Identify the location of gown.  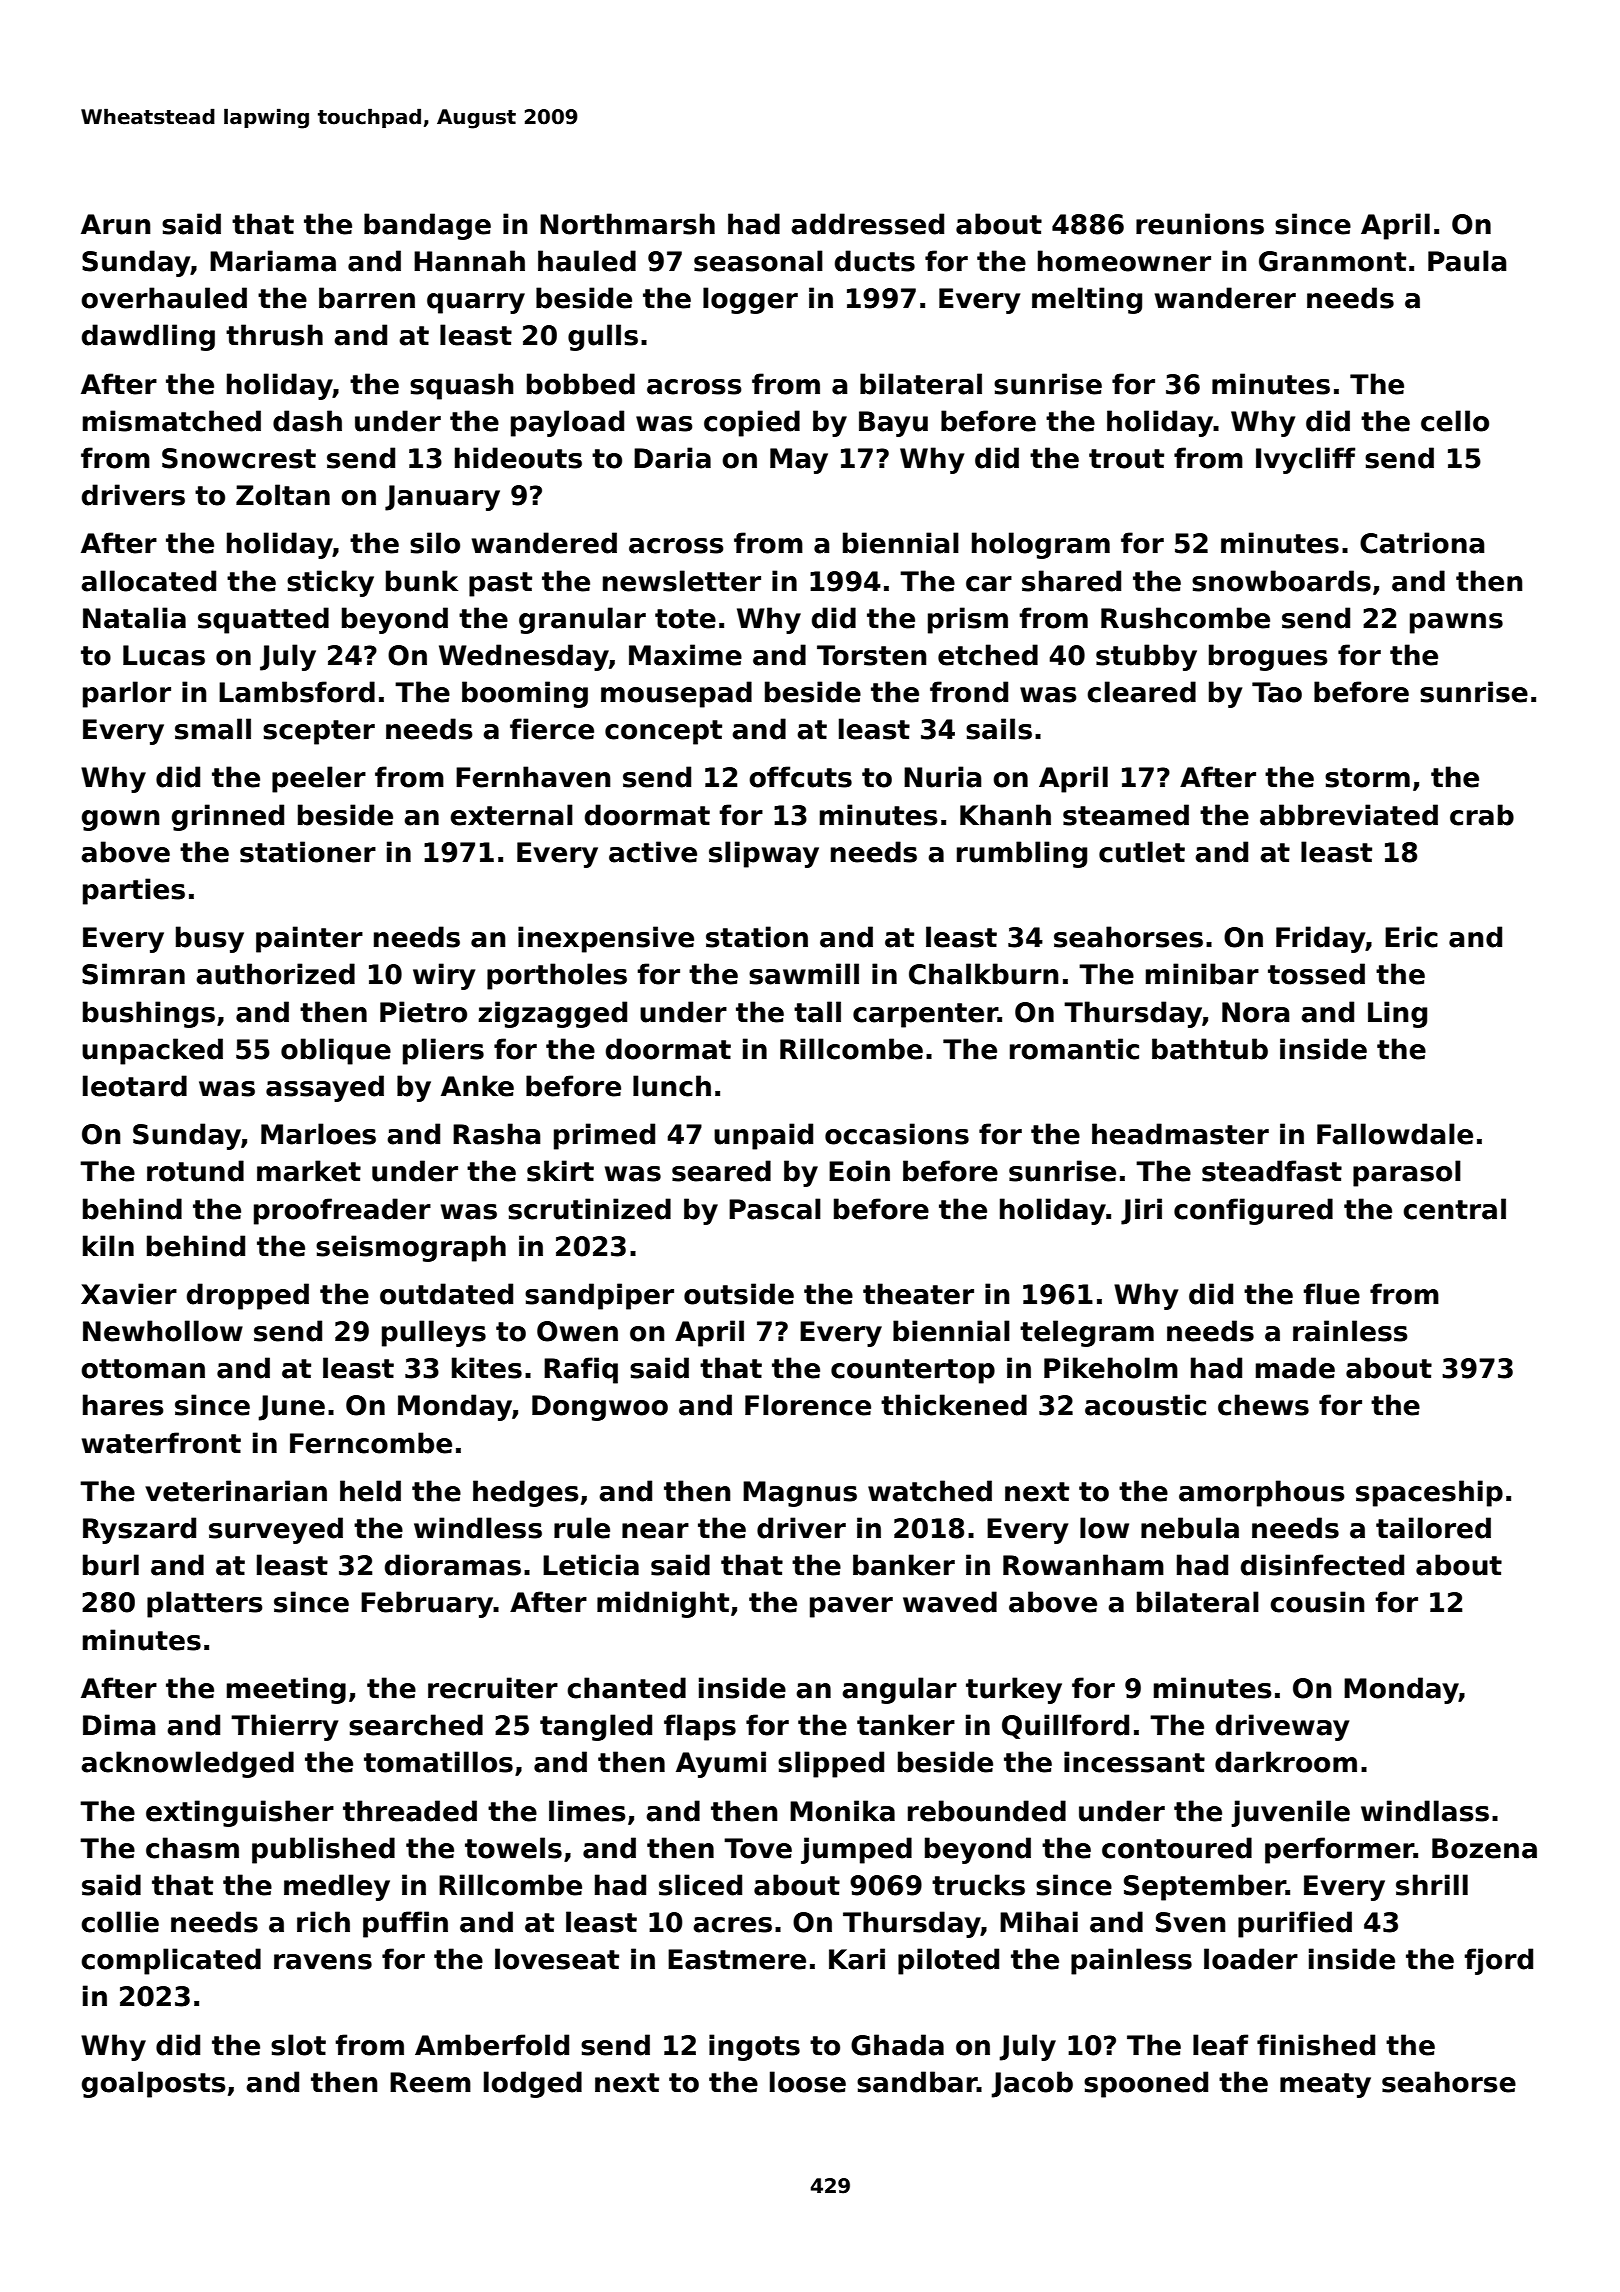
(120, 820).
